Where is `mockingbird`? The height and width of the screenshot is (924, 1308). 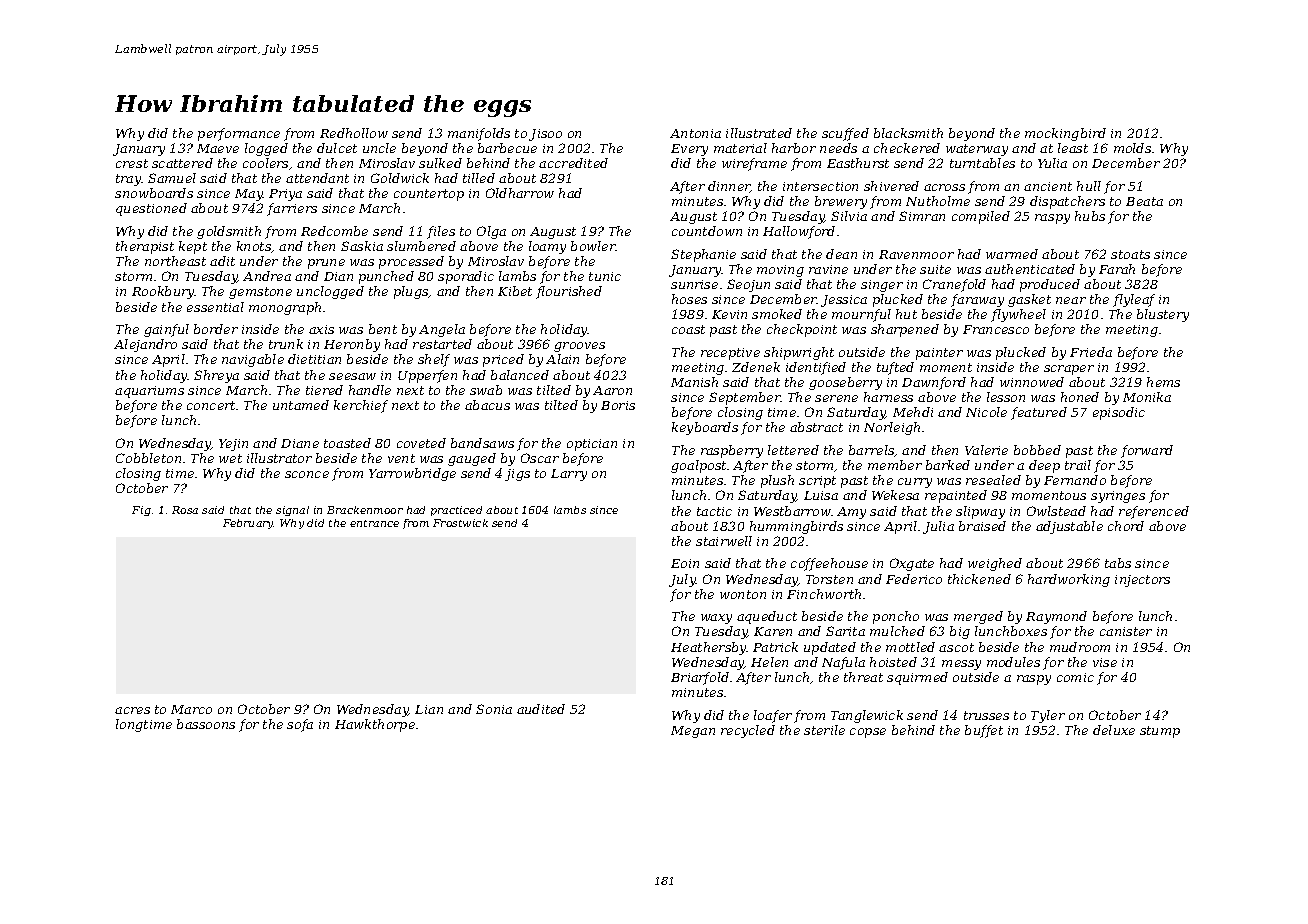 mockingbird is located at coordinates (1065, 134).
